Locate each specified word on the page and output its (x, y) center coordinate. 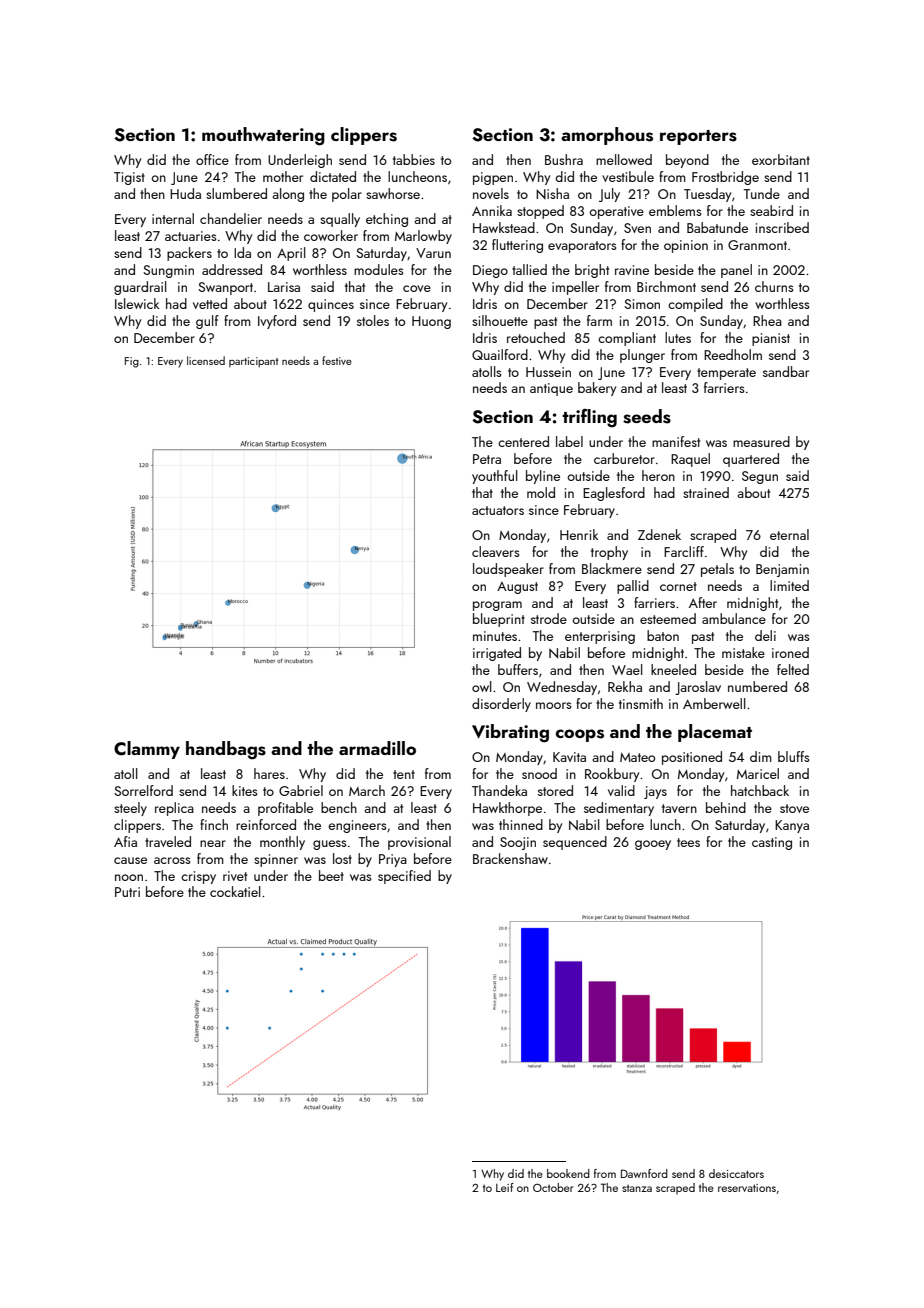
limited (789, 585)
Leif (505, 1187)
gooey (653, 845)
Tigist (129, 178)
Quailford (500, 354)
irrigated (497, 654)
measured (761, 441)
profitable (285, 809)
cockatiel (235, 891)
